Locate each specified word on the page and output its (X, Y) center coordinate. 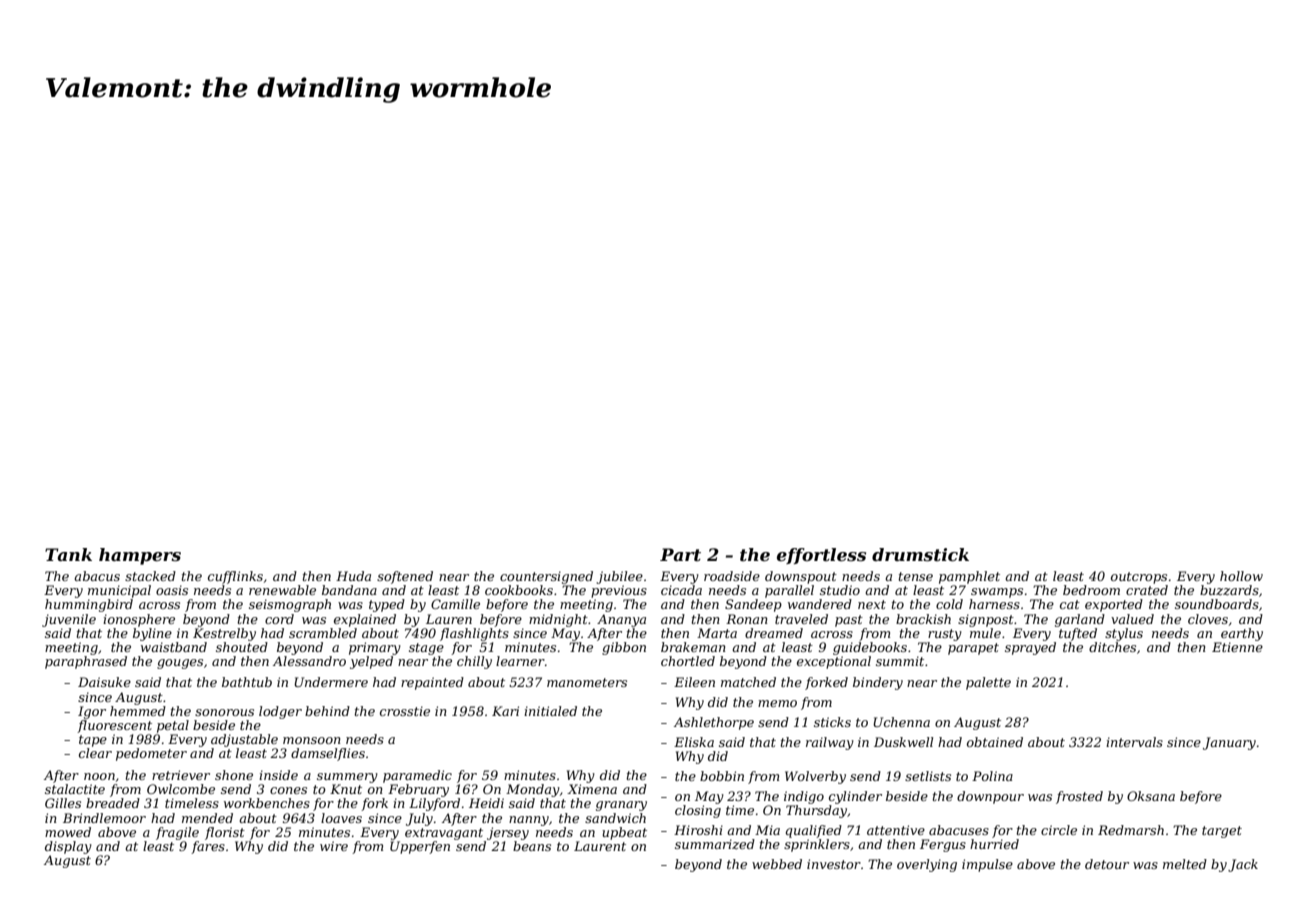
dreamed (774, 633)
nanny (529, 821)
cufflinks (235, 577)
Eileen (694, 682)
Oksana (1151, 796)
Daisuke (104, 682)
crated (1147, 590)
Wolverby (815, 777)
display (68, 847)
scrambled (323, 633)
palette (988, 683)
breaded (113, 803)
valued (1132, 619)
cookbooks (519, 590)
